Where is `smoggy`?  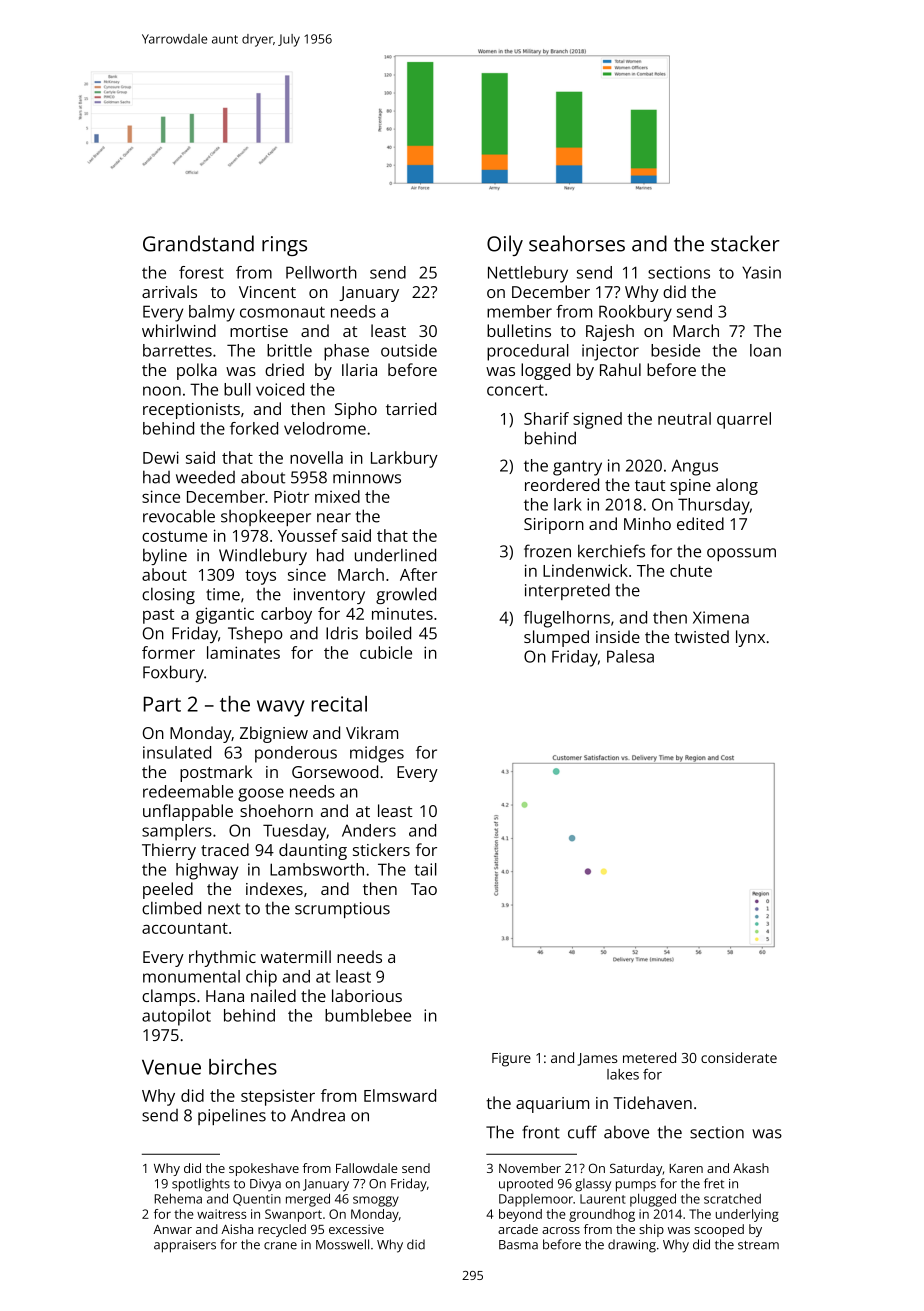 smoggy is located at coordinates (376, 1201).
